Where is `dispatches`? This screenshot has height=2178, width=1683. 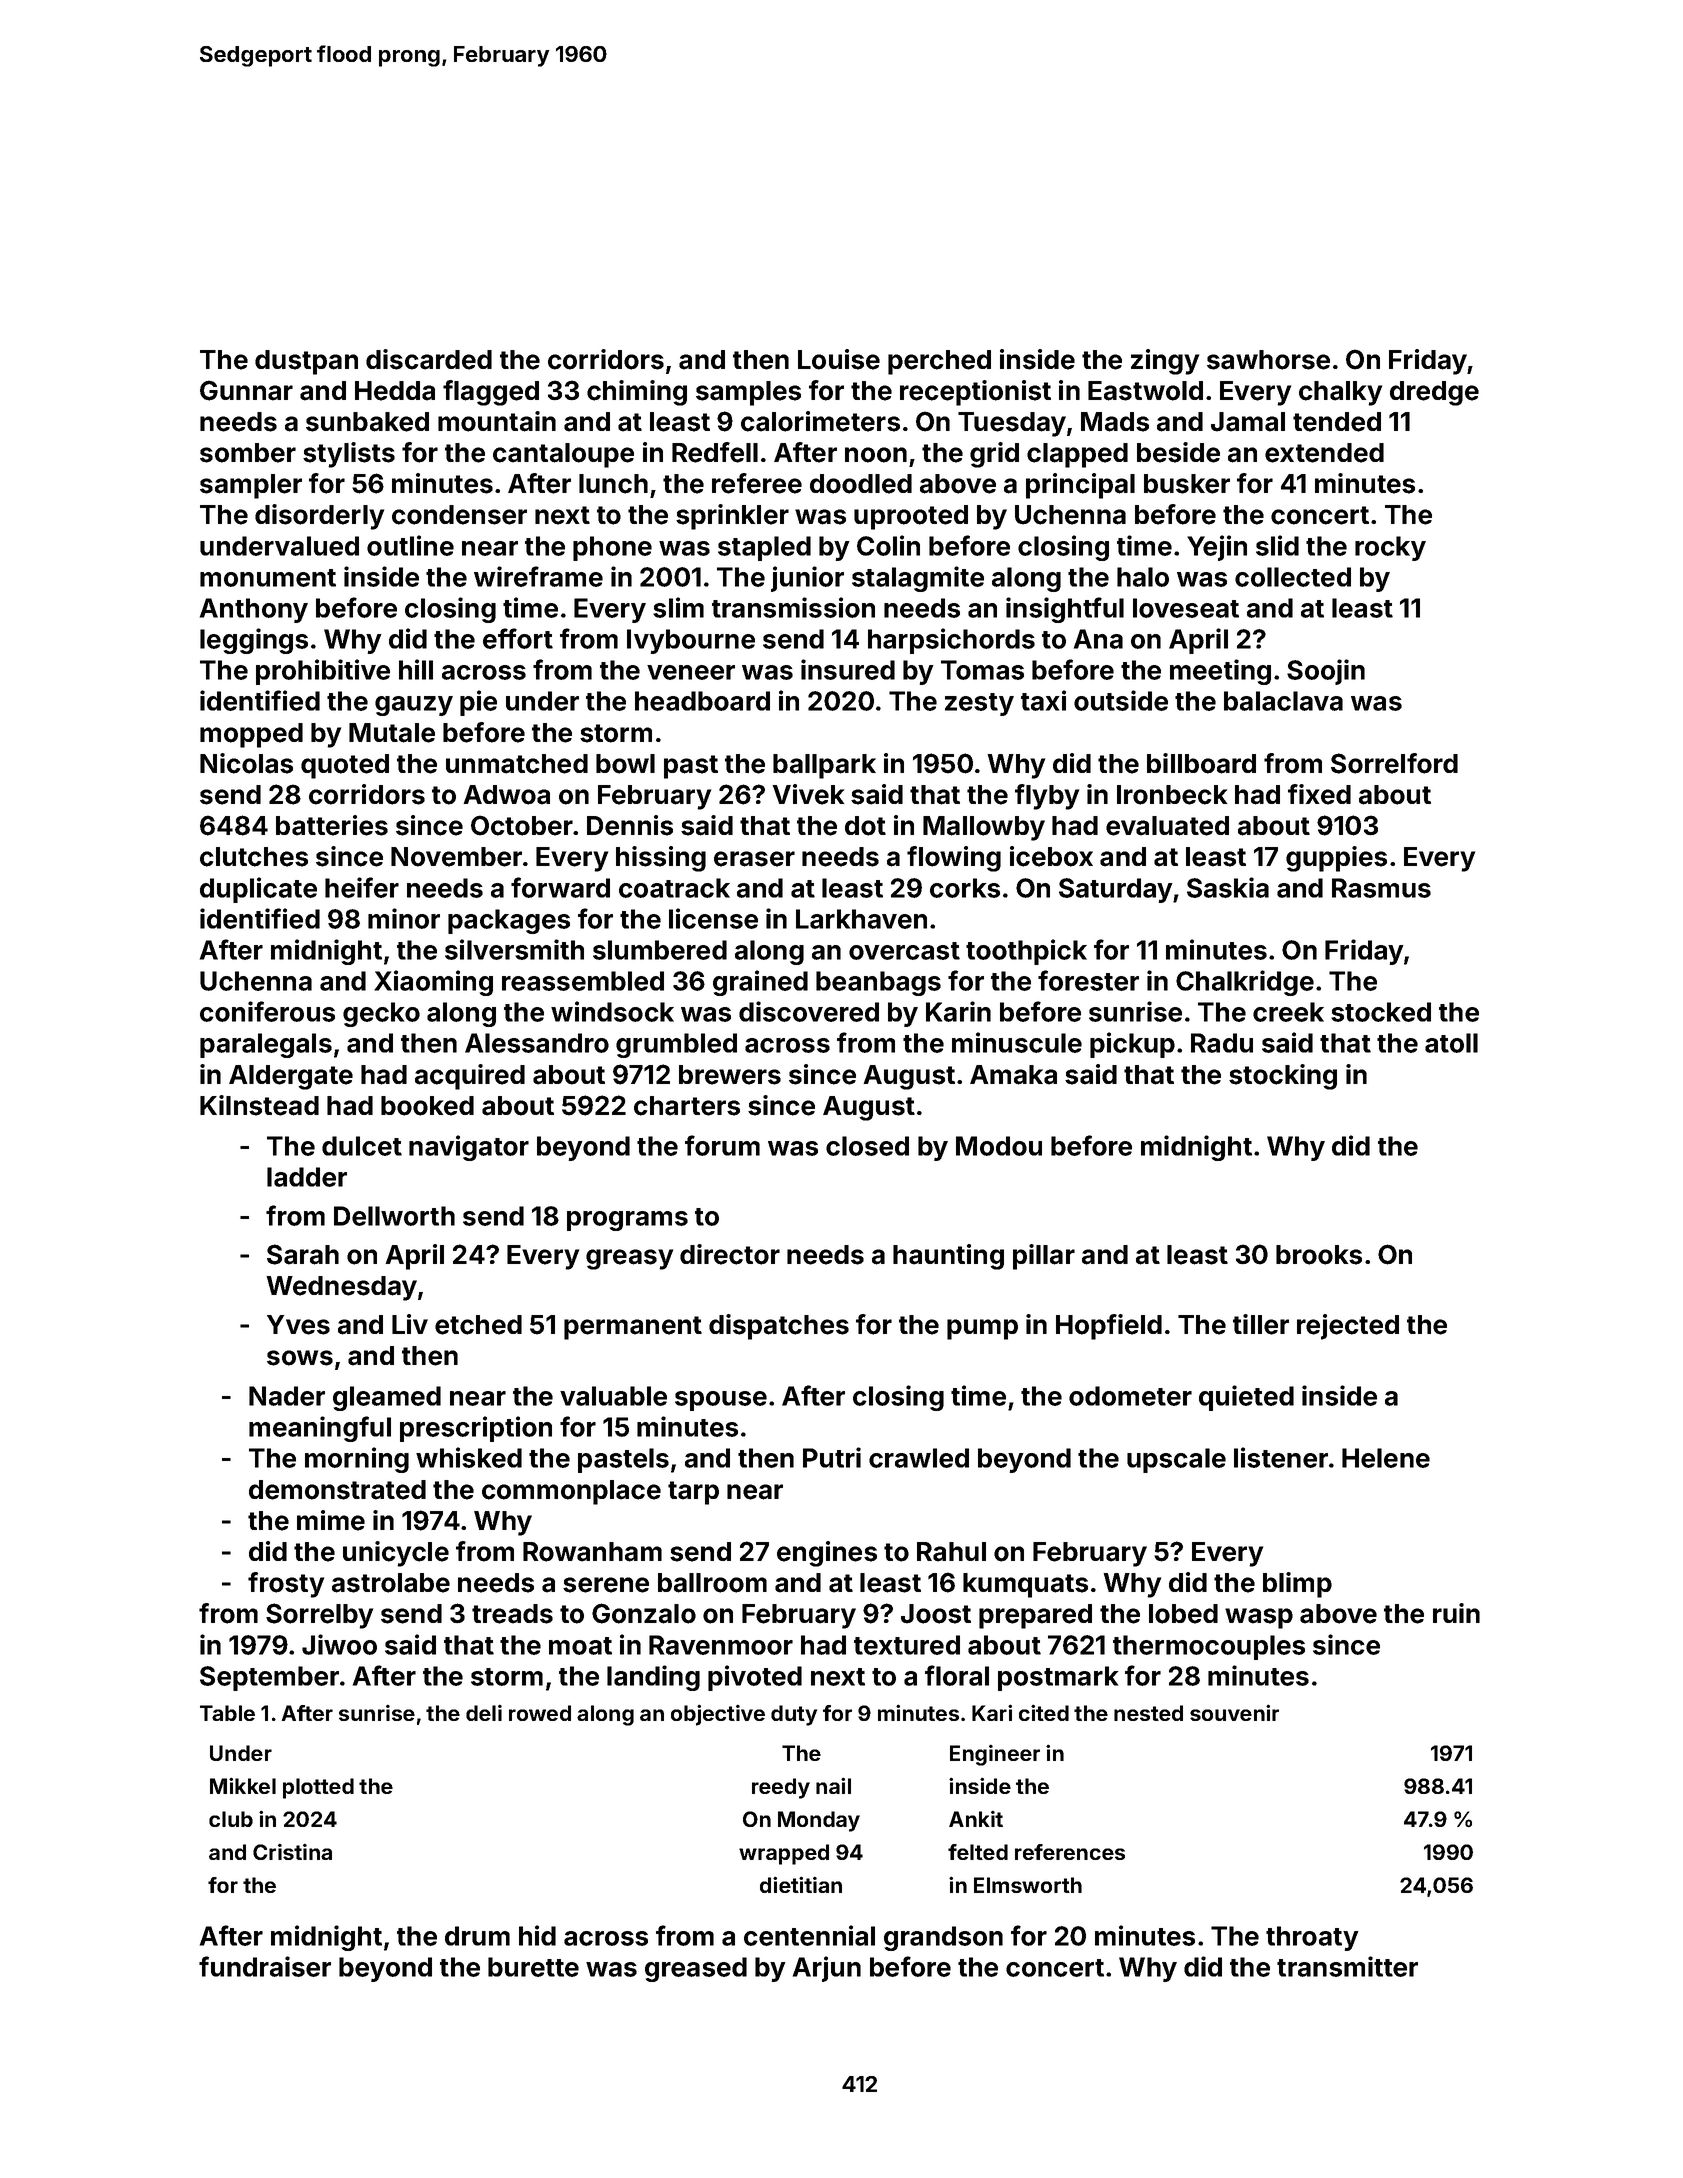
dispatches is located at coordinates (779, 1327).
